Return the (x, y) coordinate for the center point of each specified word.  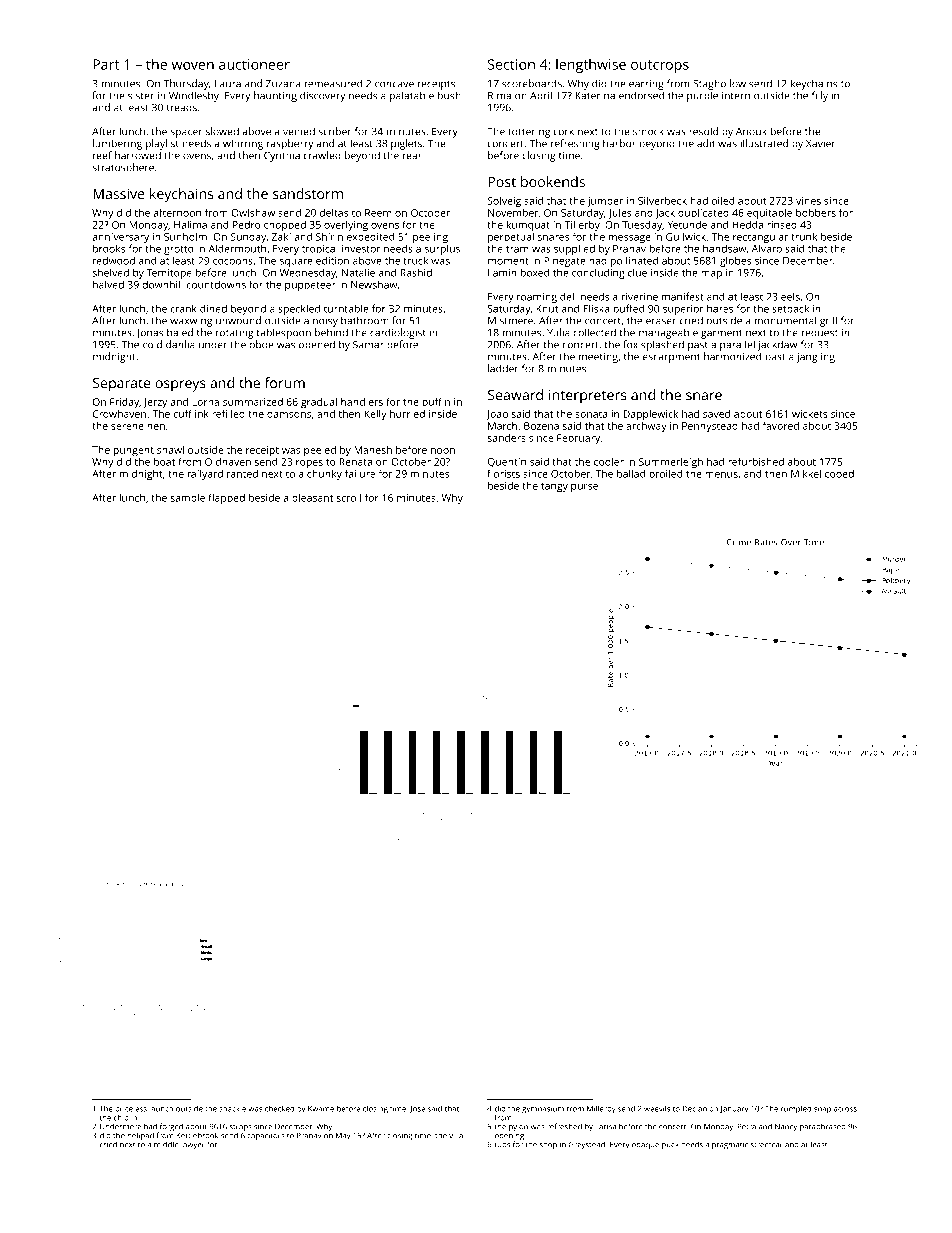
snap (822, 1110)
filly (820, 96)
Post (502, 182)
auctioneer (254, 64)
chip (121, 1118)
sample (187, 498)
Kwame (321, 1109)
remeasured (333, 83)
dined (213, 308)
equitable (769, 213)
